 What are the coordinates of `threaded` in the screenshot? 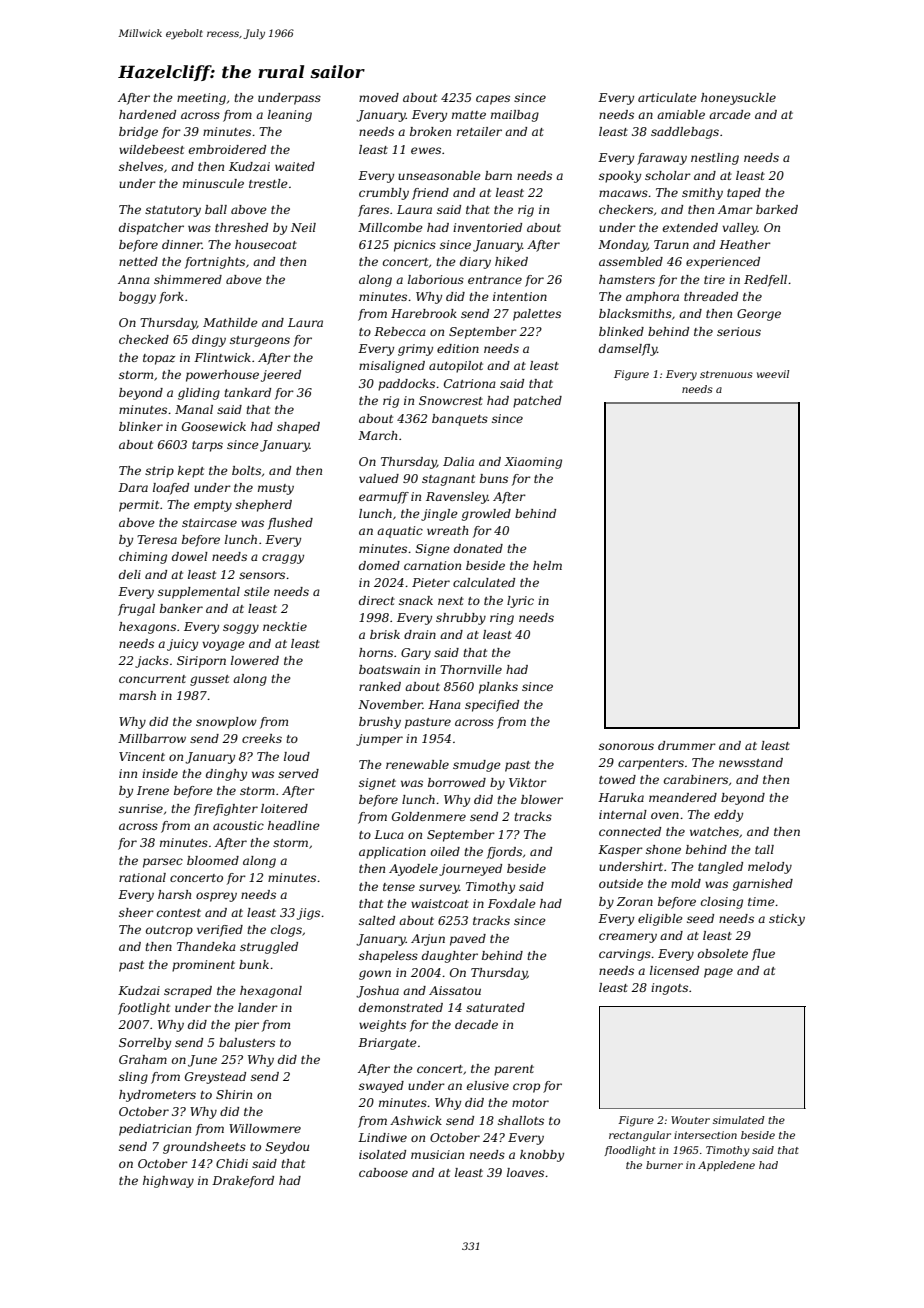 It's located at (711, 296).
